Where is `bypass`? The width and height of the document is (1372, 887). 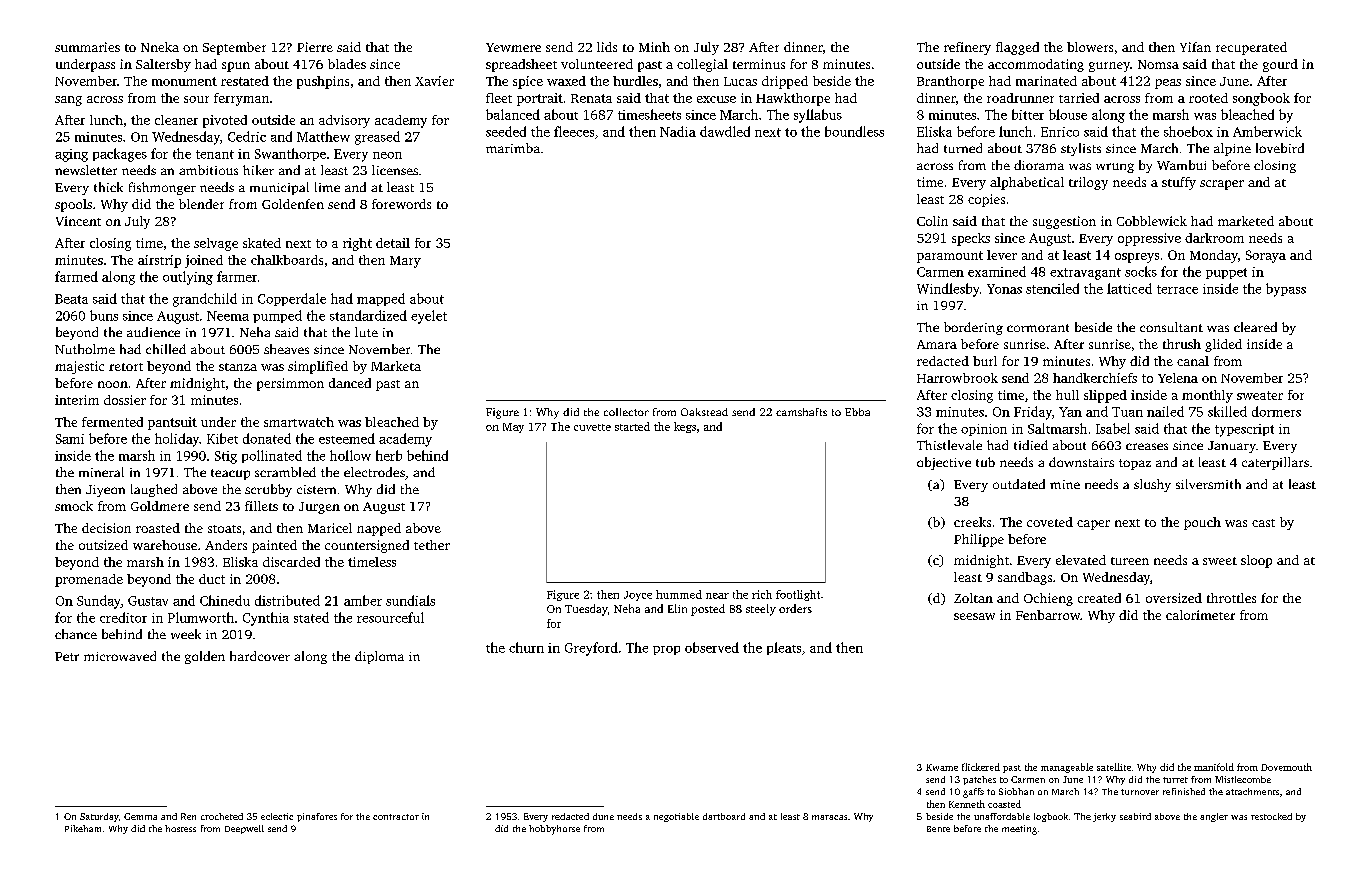
bypass is located at coordinates (1286, 290).
